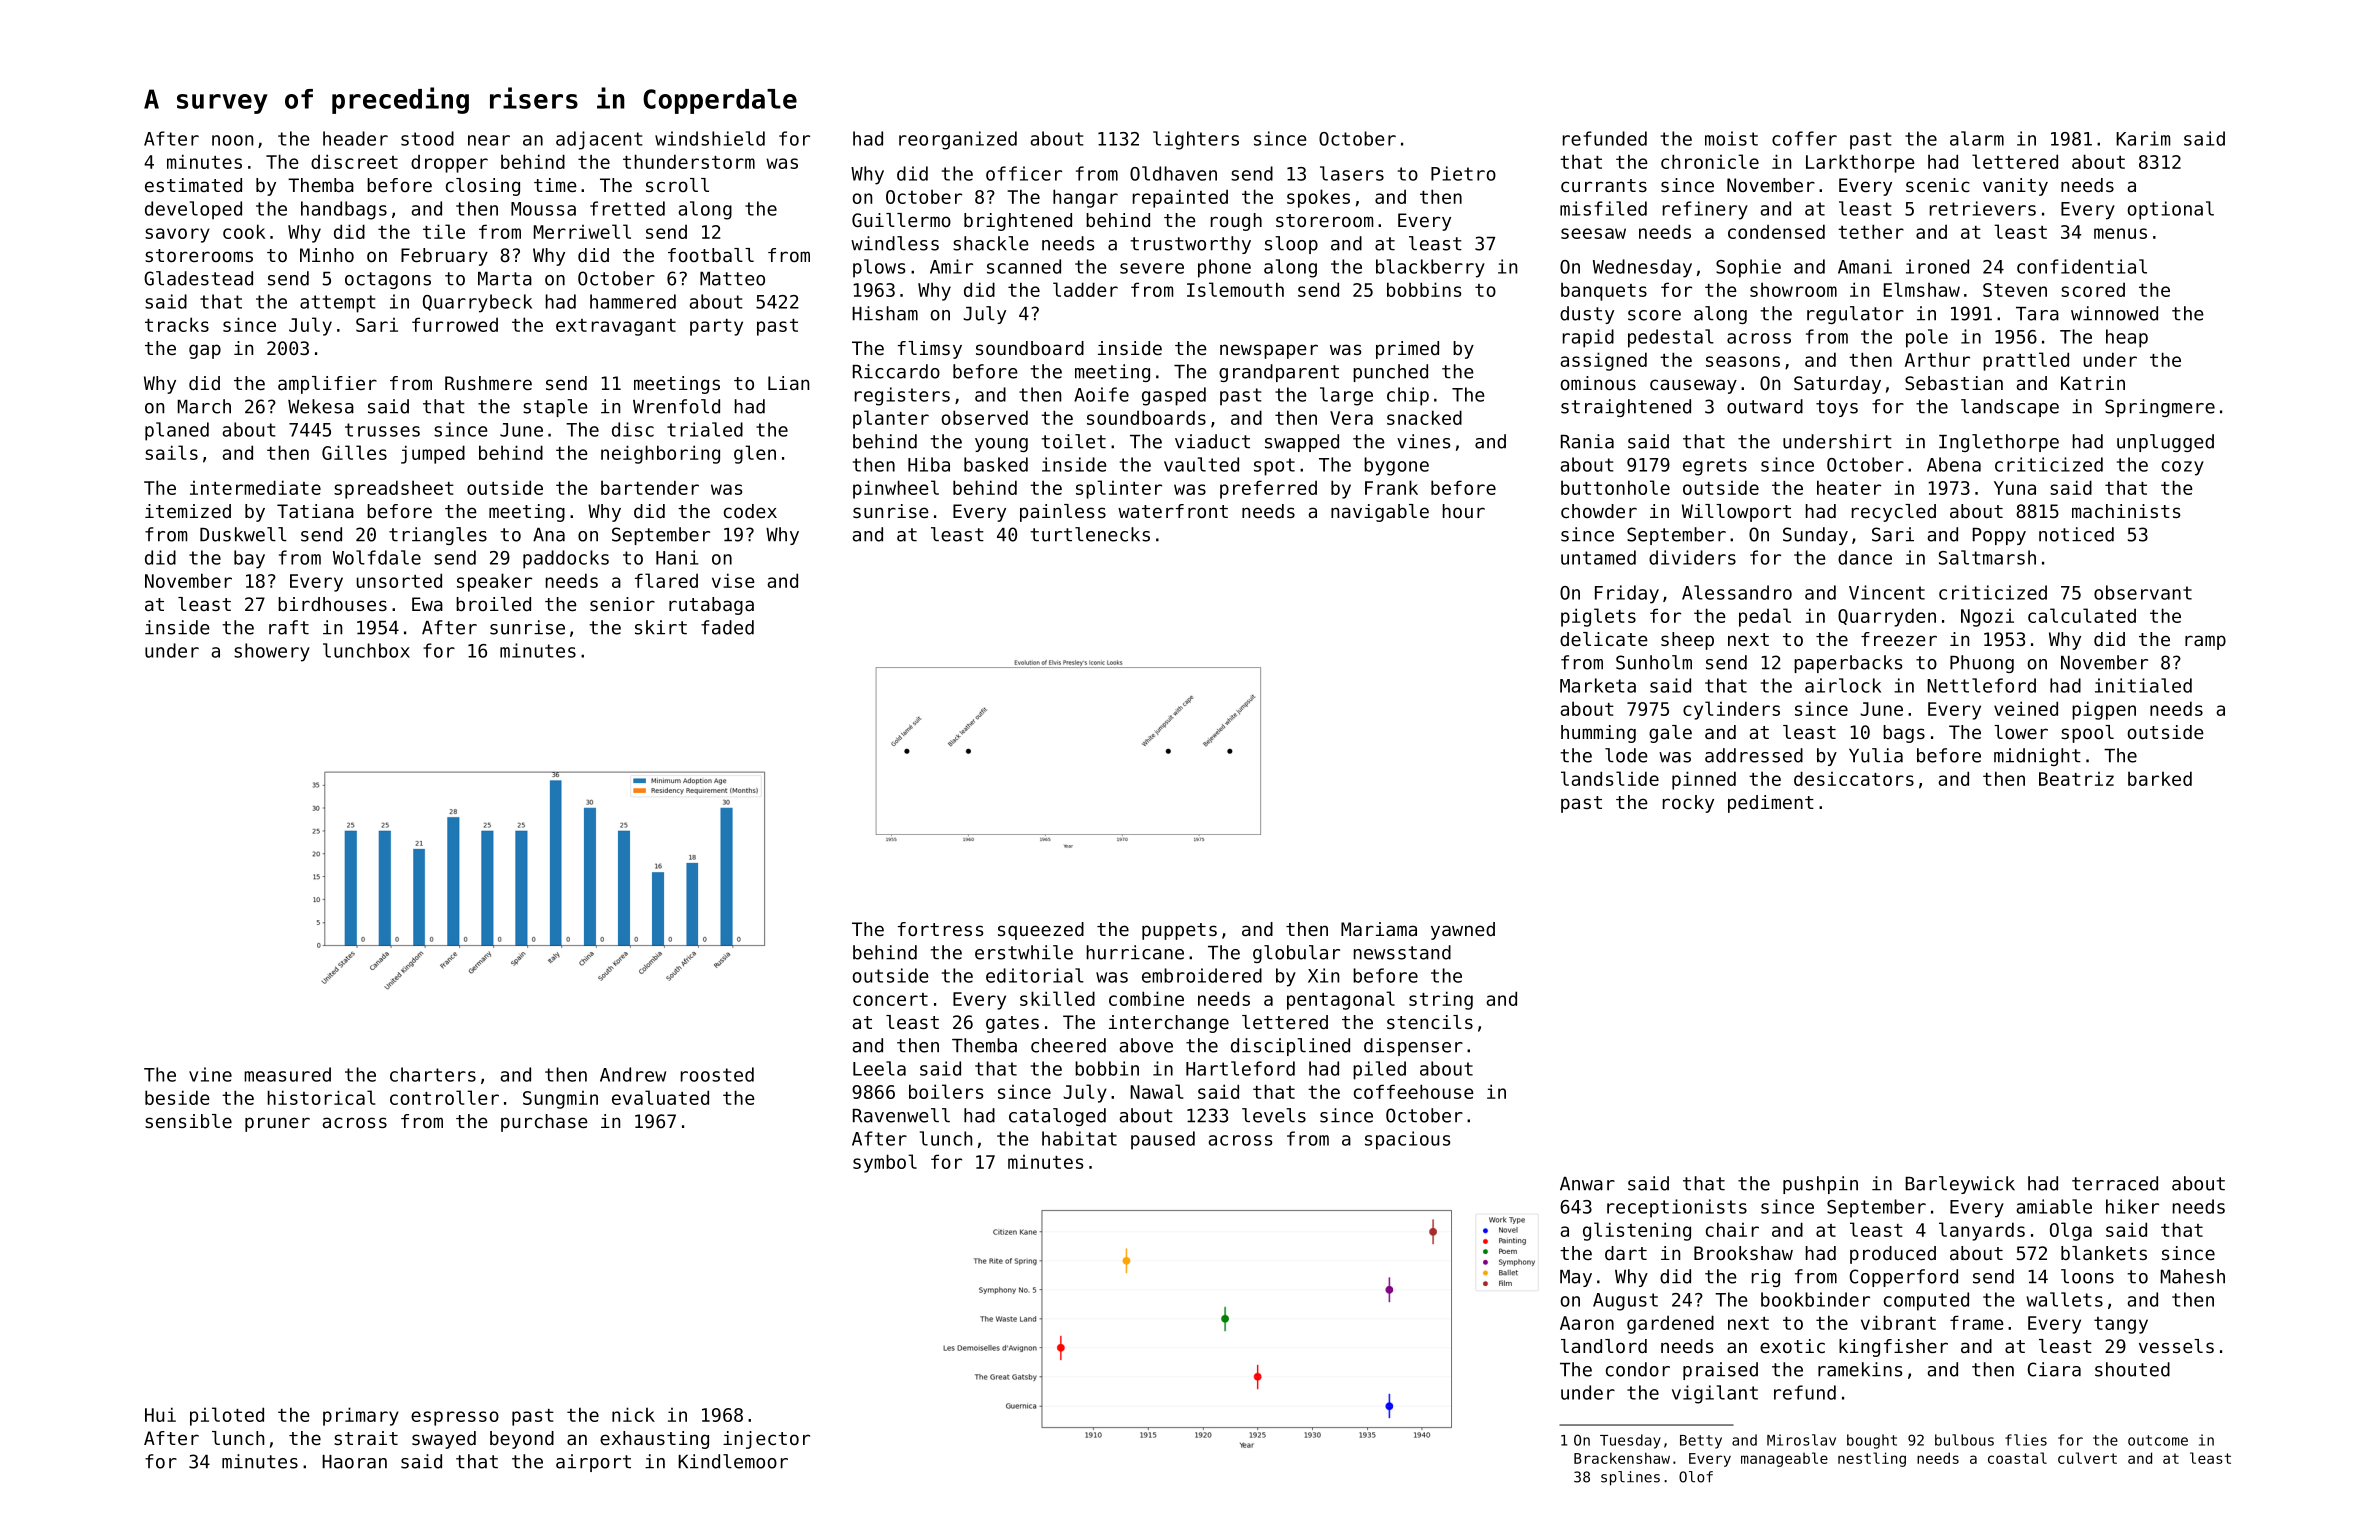 This screenshot has height=1540, width=2380. Describe the element at coordinates (733, 1461) in the screenshot. I see `Kindlemoor` at that location.
